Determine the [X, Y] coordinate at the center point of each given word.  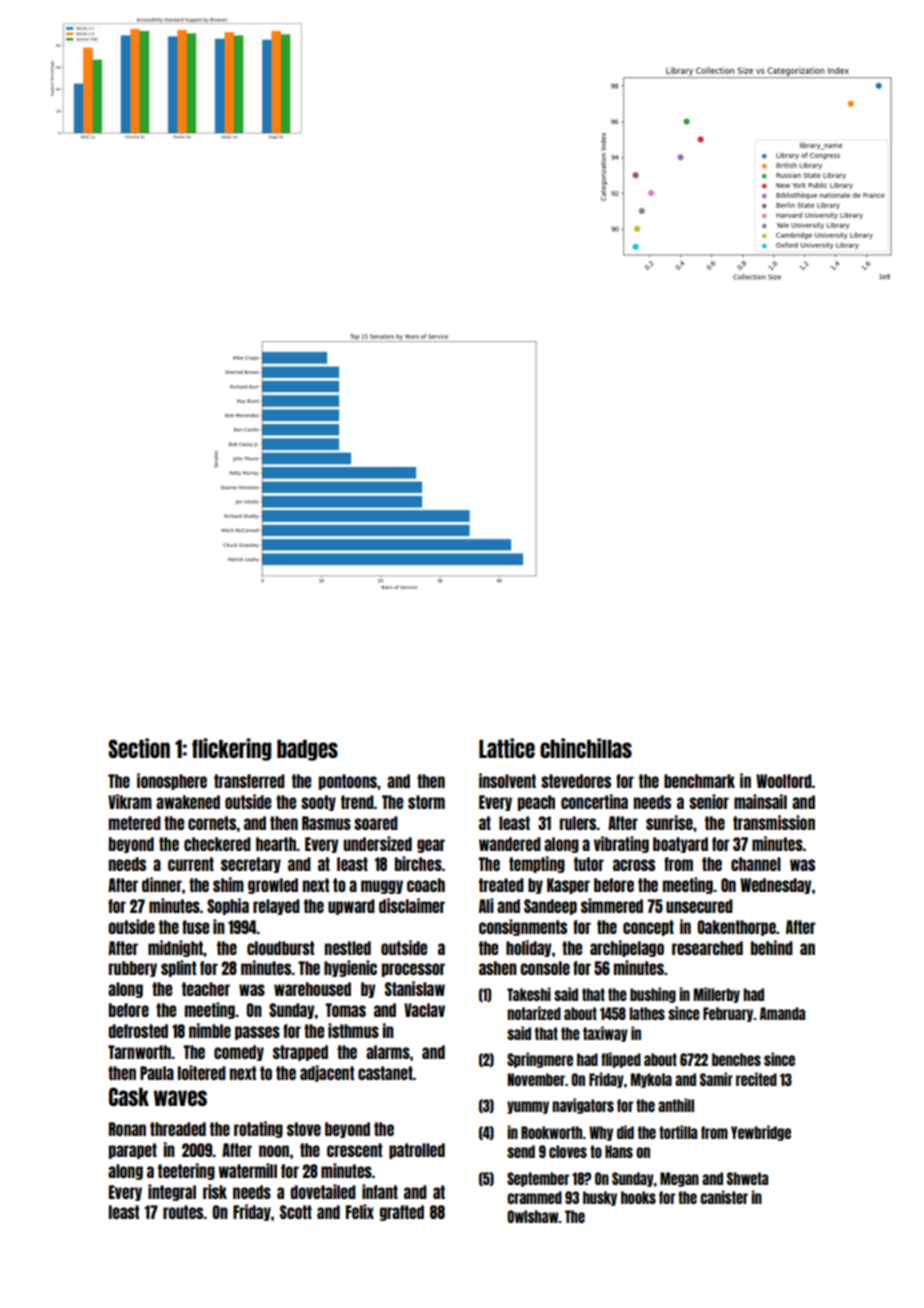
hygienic [350, 968]
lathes [647, 1013]
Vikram [130, 801]
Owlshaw [533, 1216]
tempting [537, 864]
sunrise [669, 822]
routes [183, 1212]
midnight [175, 948]
